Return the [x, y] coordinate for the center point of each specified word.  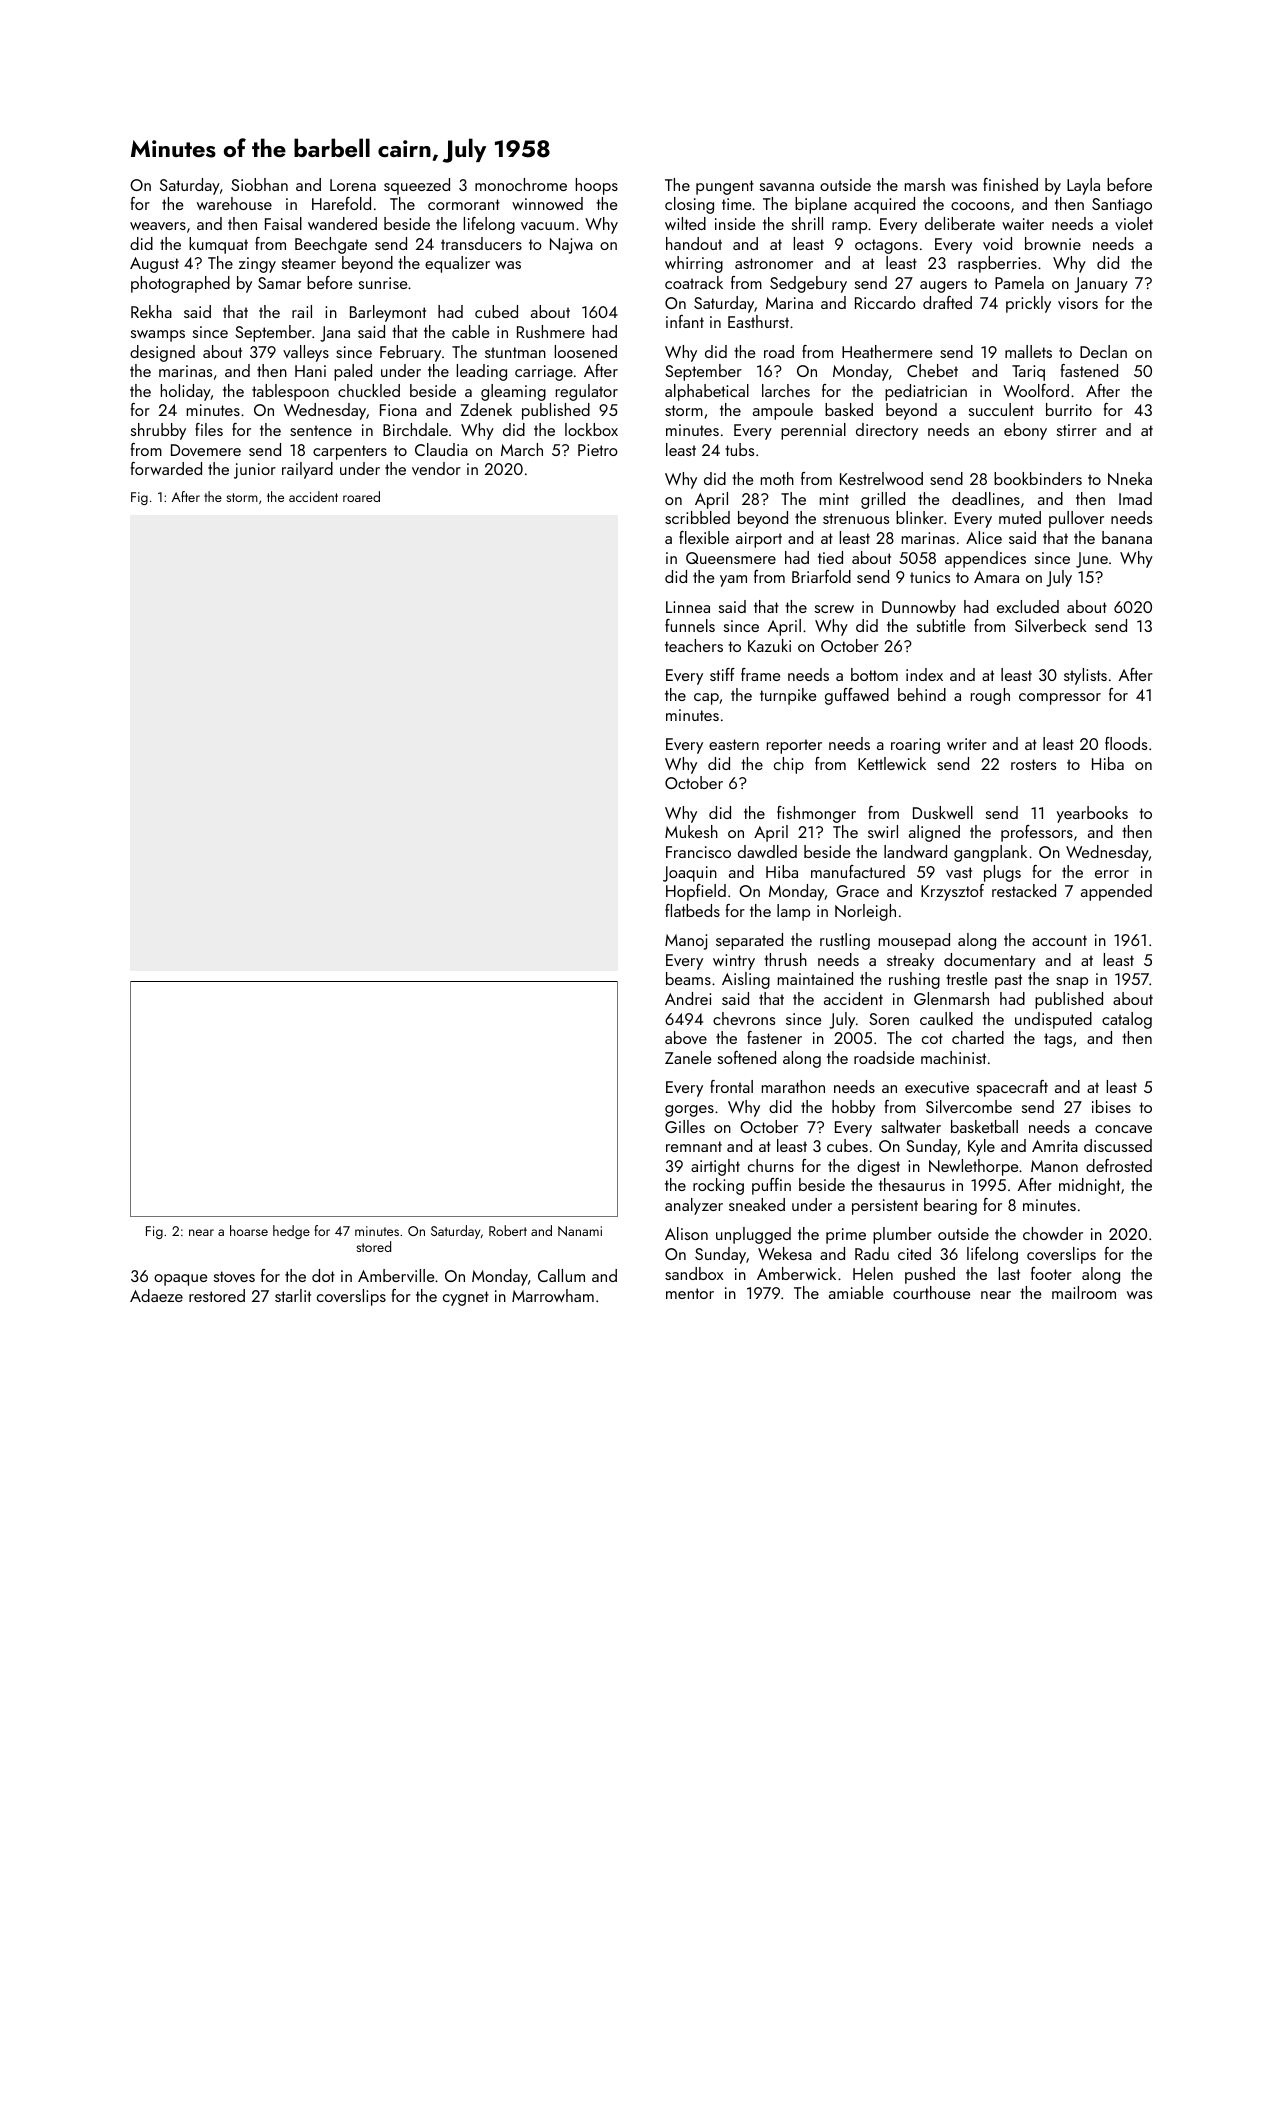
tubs [739, 449]
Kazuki [769, 645]
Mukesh [691, 831]
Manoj [686, 942]
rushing [914, 980]
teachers [694, 645]
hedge [291, 1232]
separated [749, 941]
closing [689, 205]
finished [1010, 184]
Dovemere [206, 450]
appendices [985, 559]
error [1112, 874]
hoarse [249, 1230]
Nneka [1130, 478]
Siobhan [259, 184]
